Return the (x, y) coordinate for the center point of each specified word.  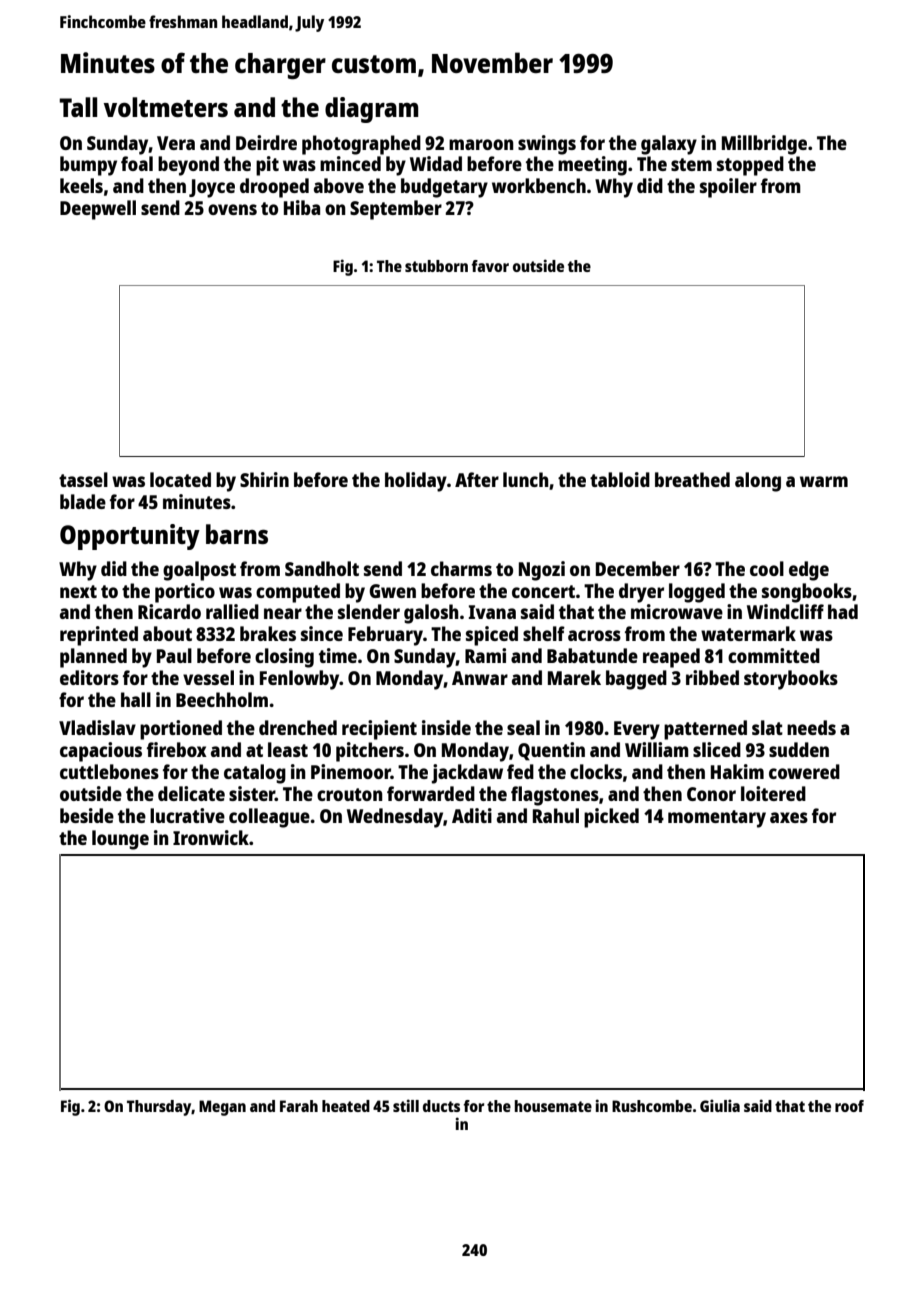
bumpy (88, 166)
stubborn (436, 266)
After (477, 479)
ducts (441, 1106)
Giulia (720, 1105)
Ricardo (169, 611)
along (758, 482)
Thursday (159, 1108)
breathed (692, 479)
